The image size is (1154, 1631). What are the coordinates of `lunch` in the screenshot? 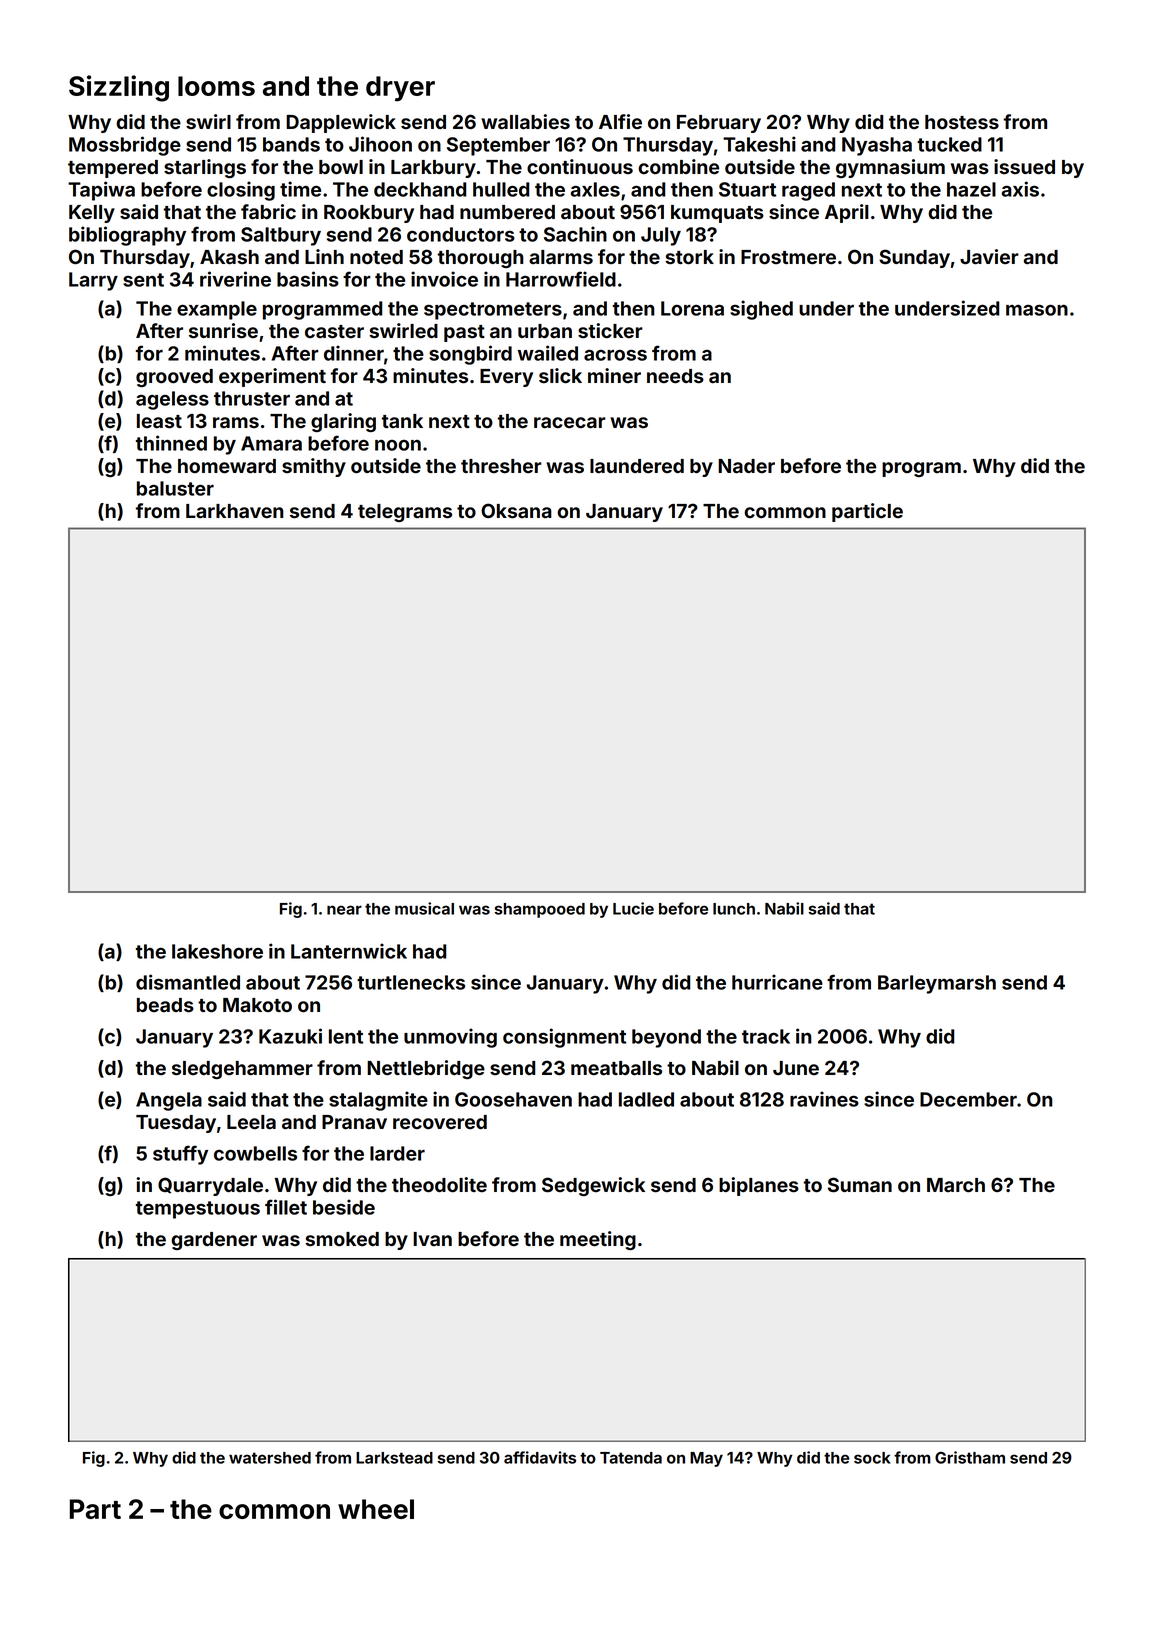 It's located at (734, 909).
